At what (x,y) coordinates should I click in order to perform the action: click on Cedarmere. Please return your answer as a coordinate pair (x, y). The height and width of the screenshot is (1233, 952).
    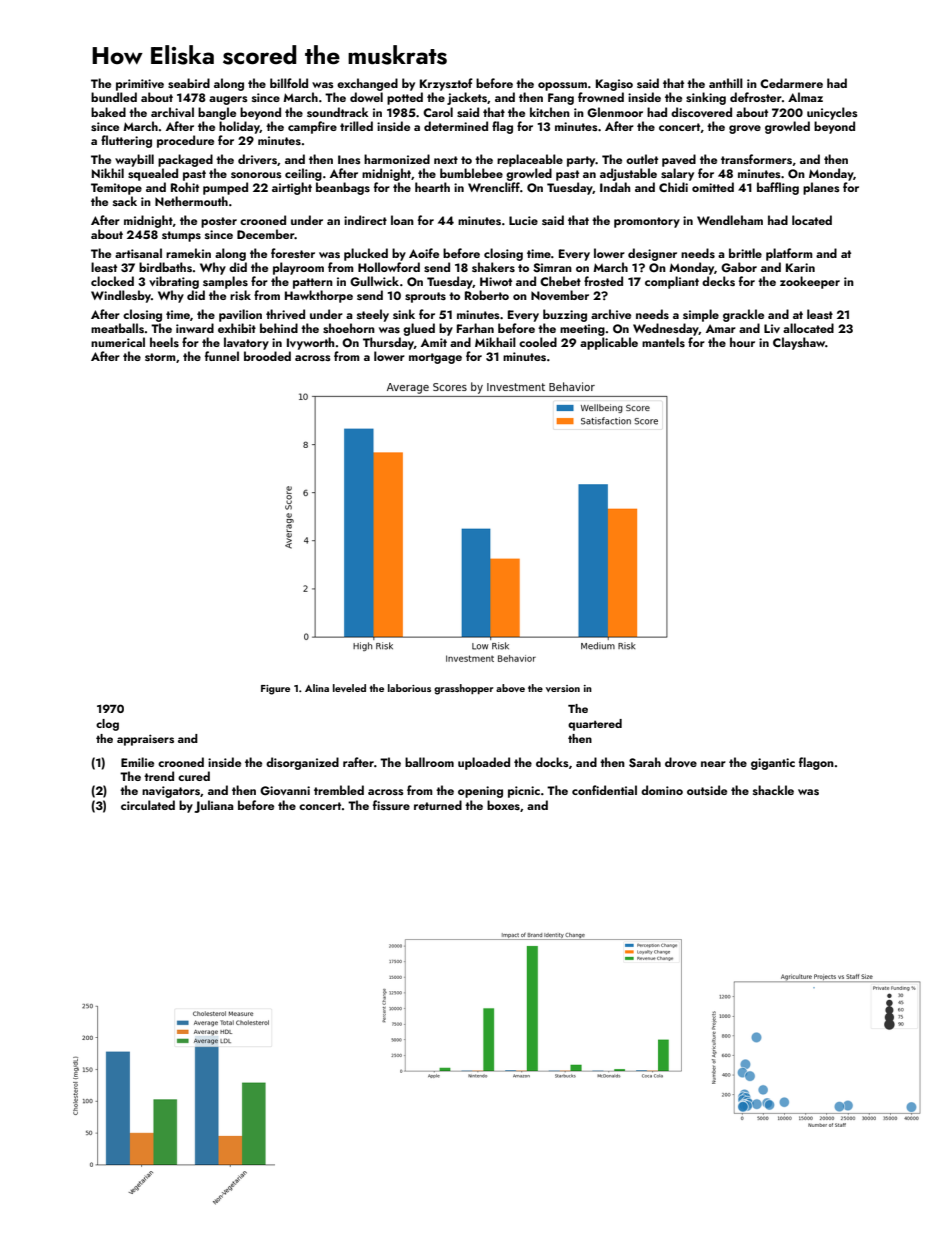
    Looking at the image, I should click on (791, 83).
